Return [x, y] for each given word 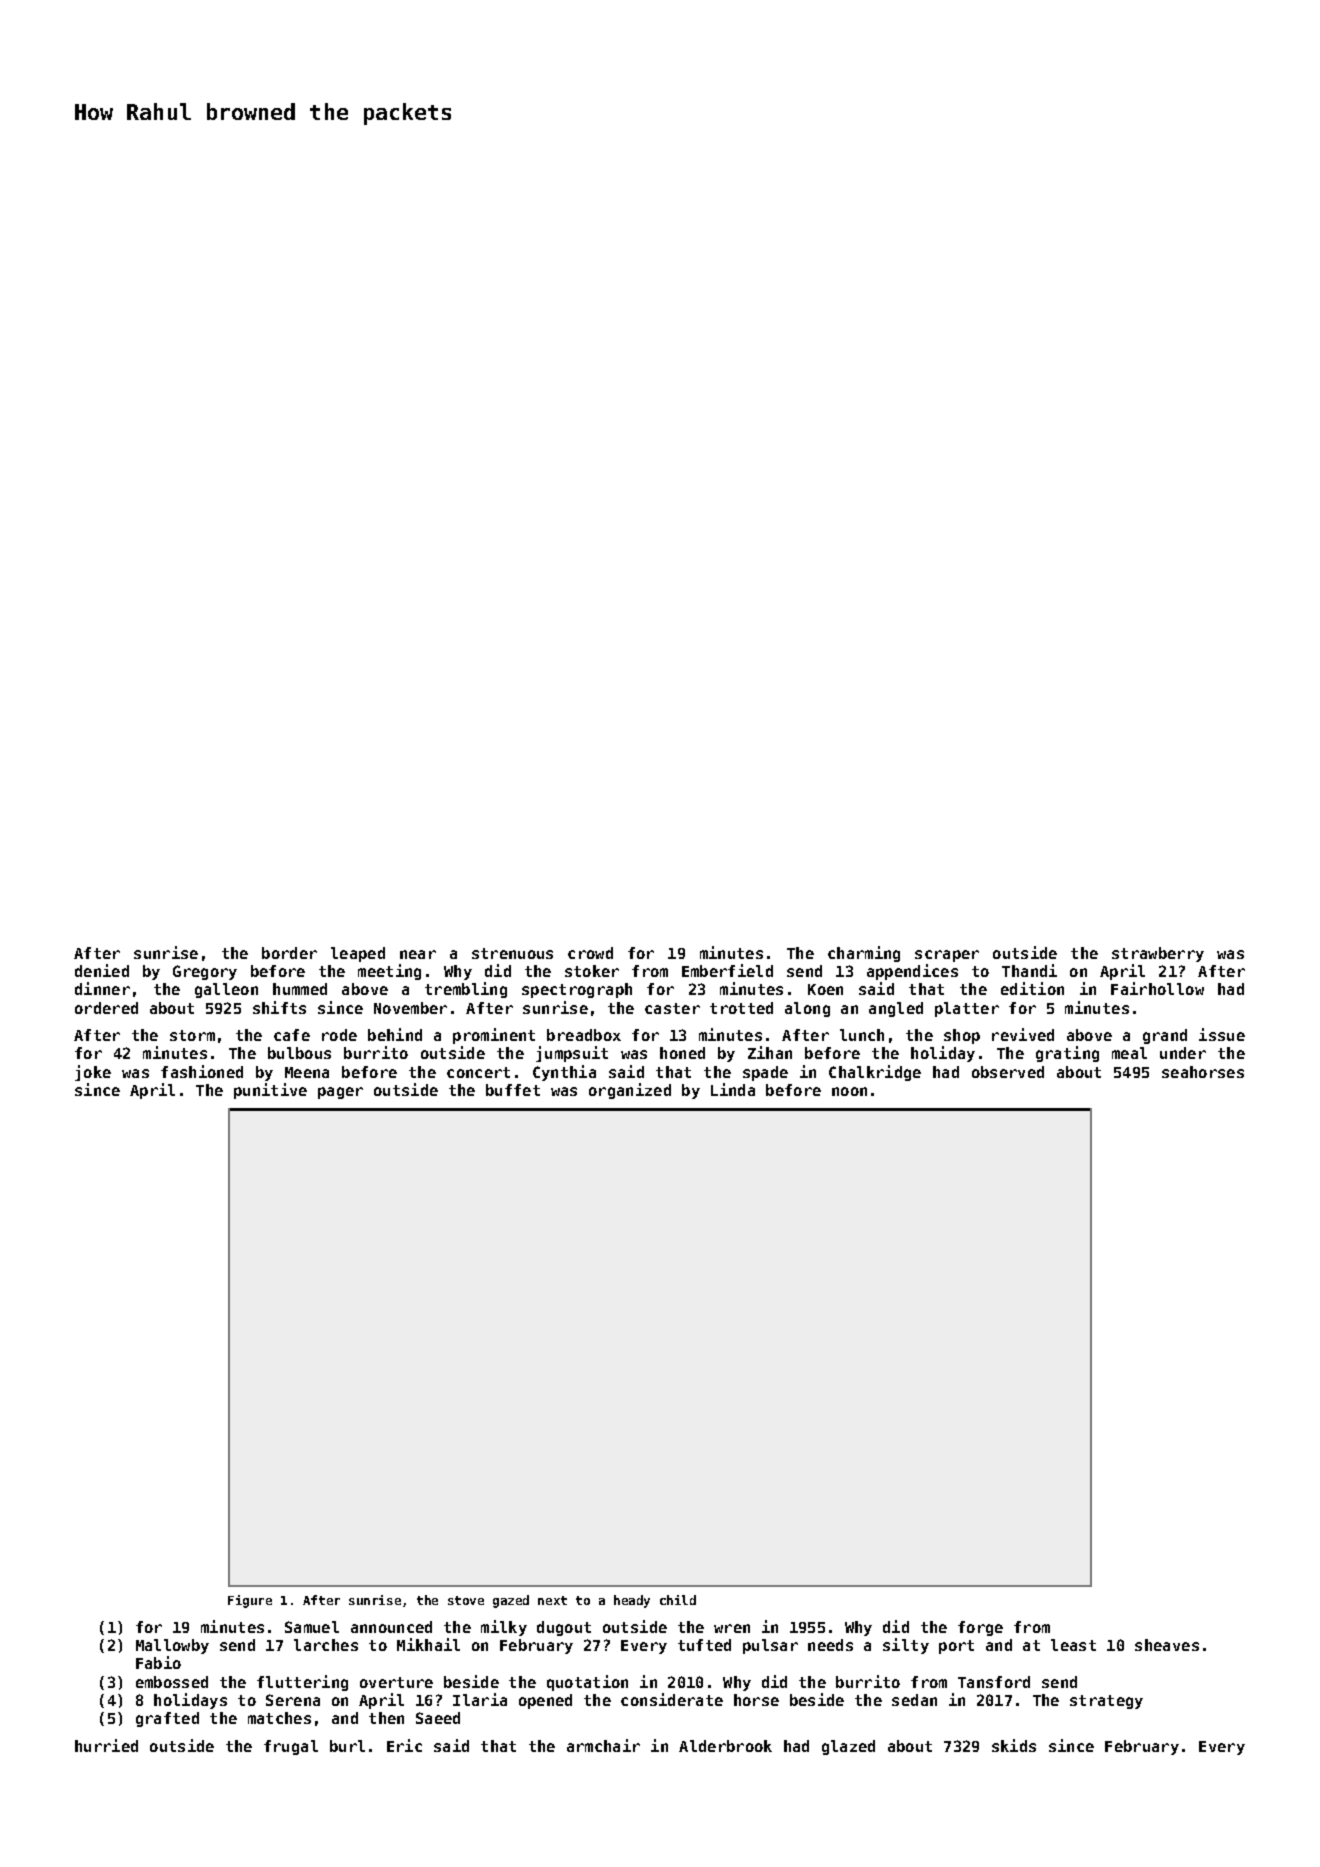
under [1183, 1053]
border [289, 953]
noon [849, 1091]
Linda [733, 1089]
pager [340, 1093]
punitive [270, 1091]
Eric [404, 1745]
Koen [825, 989]
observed [1008, 1072]
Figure [250, 1601]
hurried [106, 1745]
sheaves [1167, 1645]
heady [632, 1601]
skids [1014, 1745]
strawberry [1158, 954]
